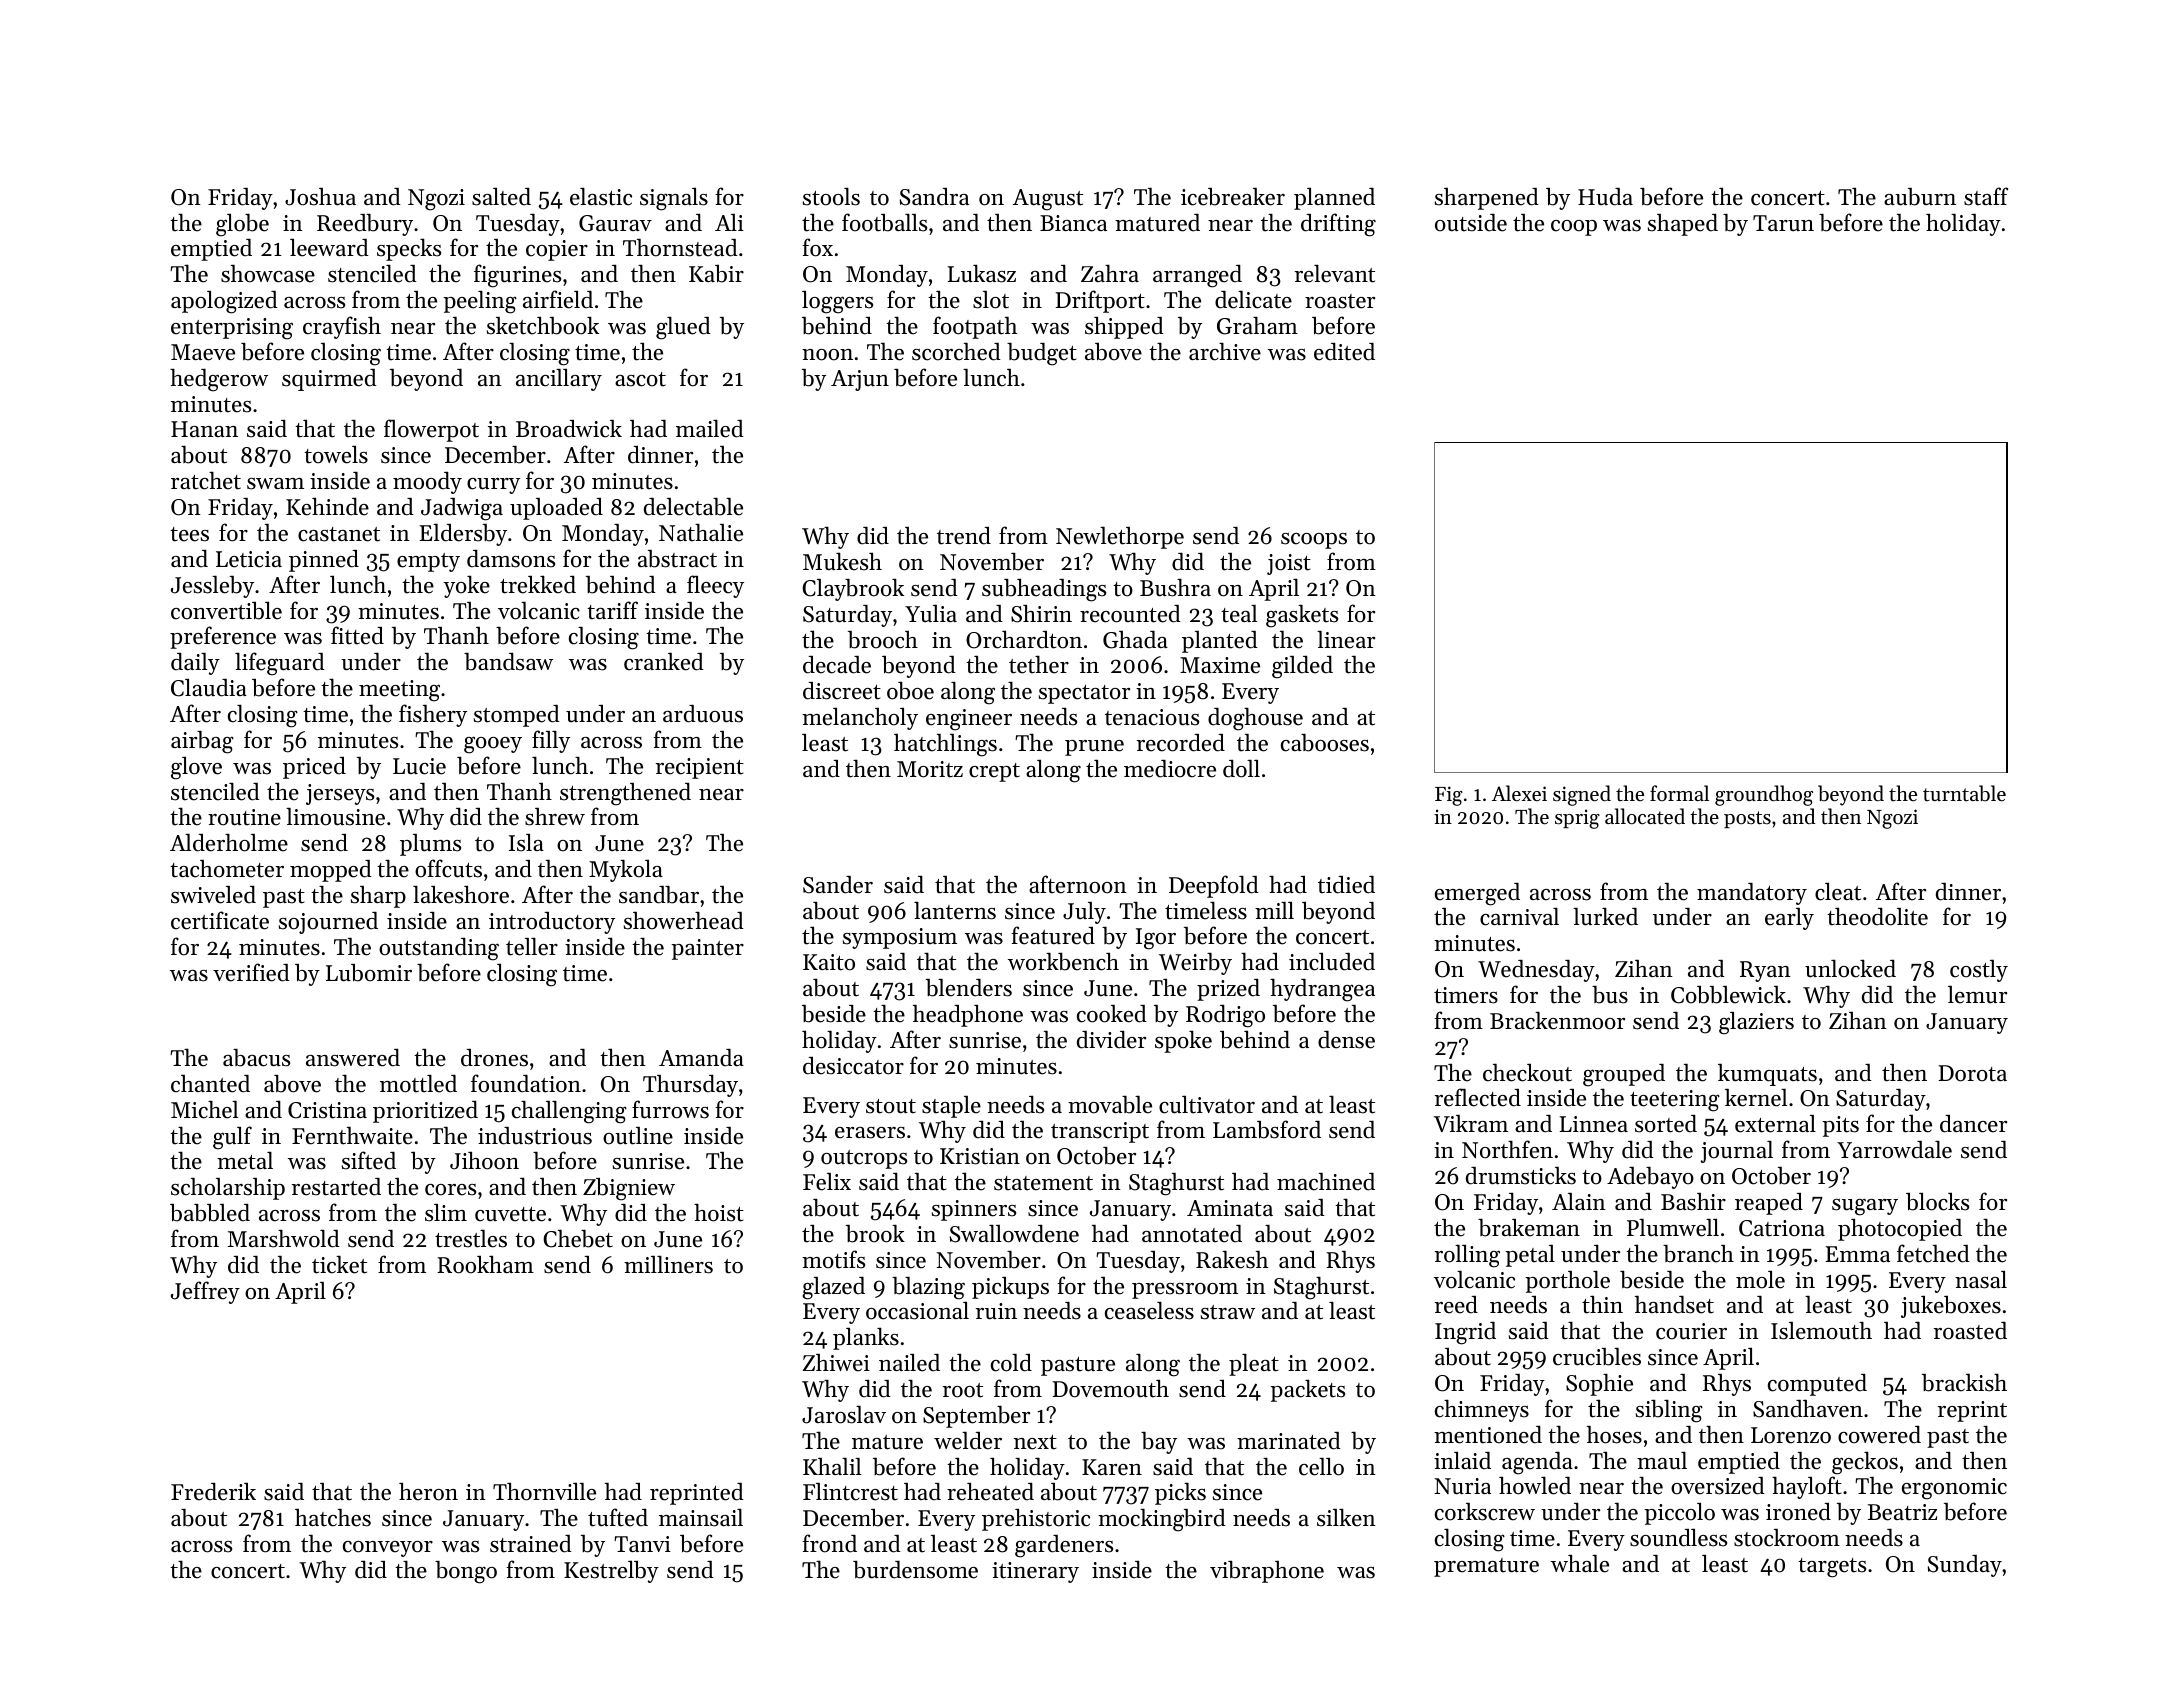  I want to click on priced, so click(314, 768).
